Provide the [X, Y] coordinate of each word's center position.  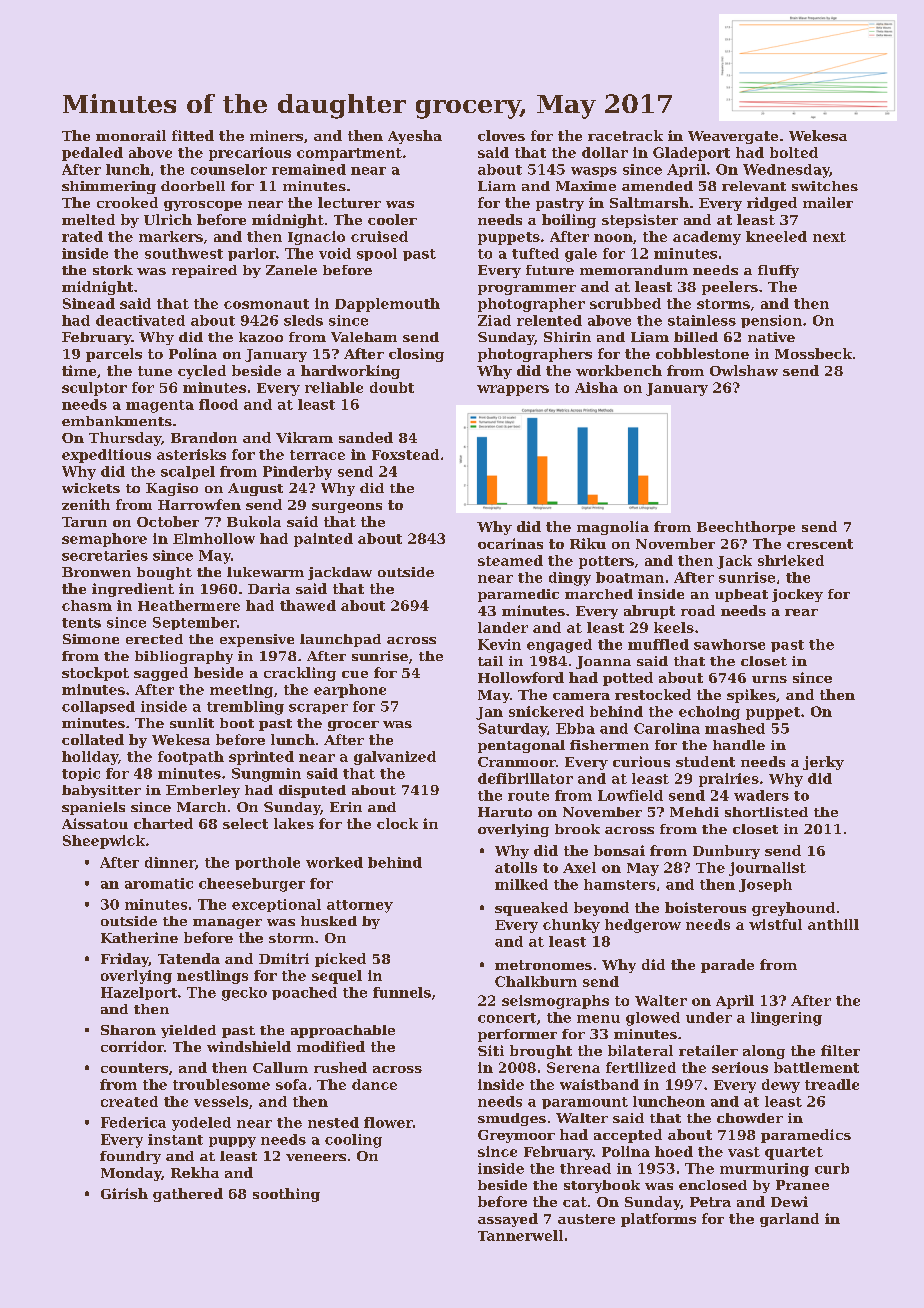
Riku [588, 543]
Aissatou [95, 823]
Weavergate [733, 137]
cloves [501, 135]
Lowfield [630, 795]
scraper [318, 709]
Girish [124, 1193]
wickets [91, 488]
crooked [127, 202]
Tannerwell [520, 1235]
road [698, 610]
